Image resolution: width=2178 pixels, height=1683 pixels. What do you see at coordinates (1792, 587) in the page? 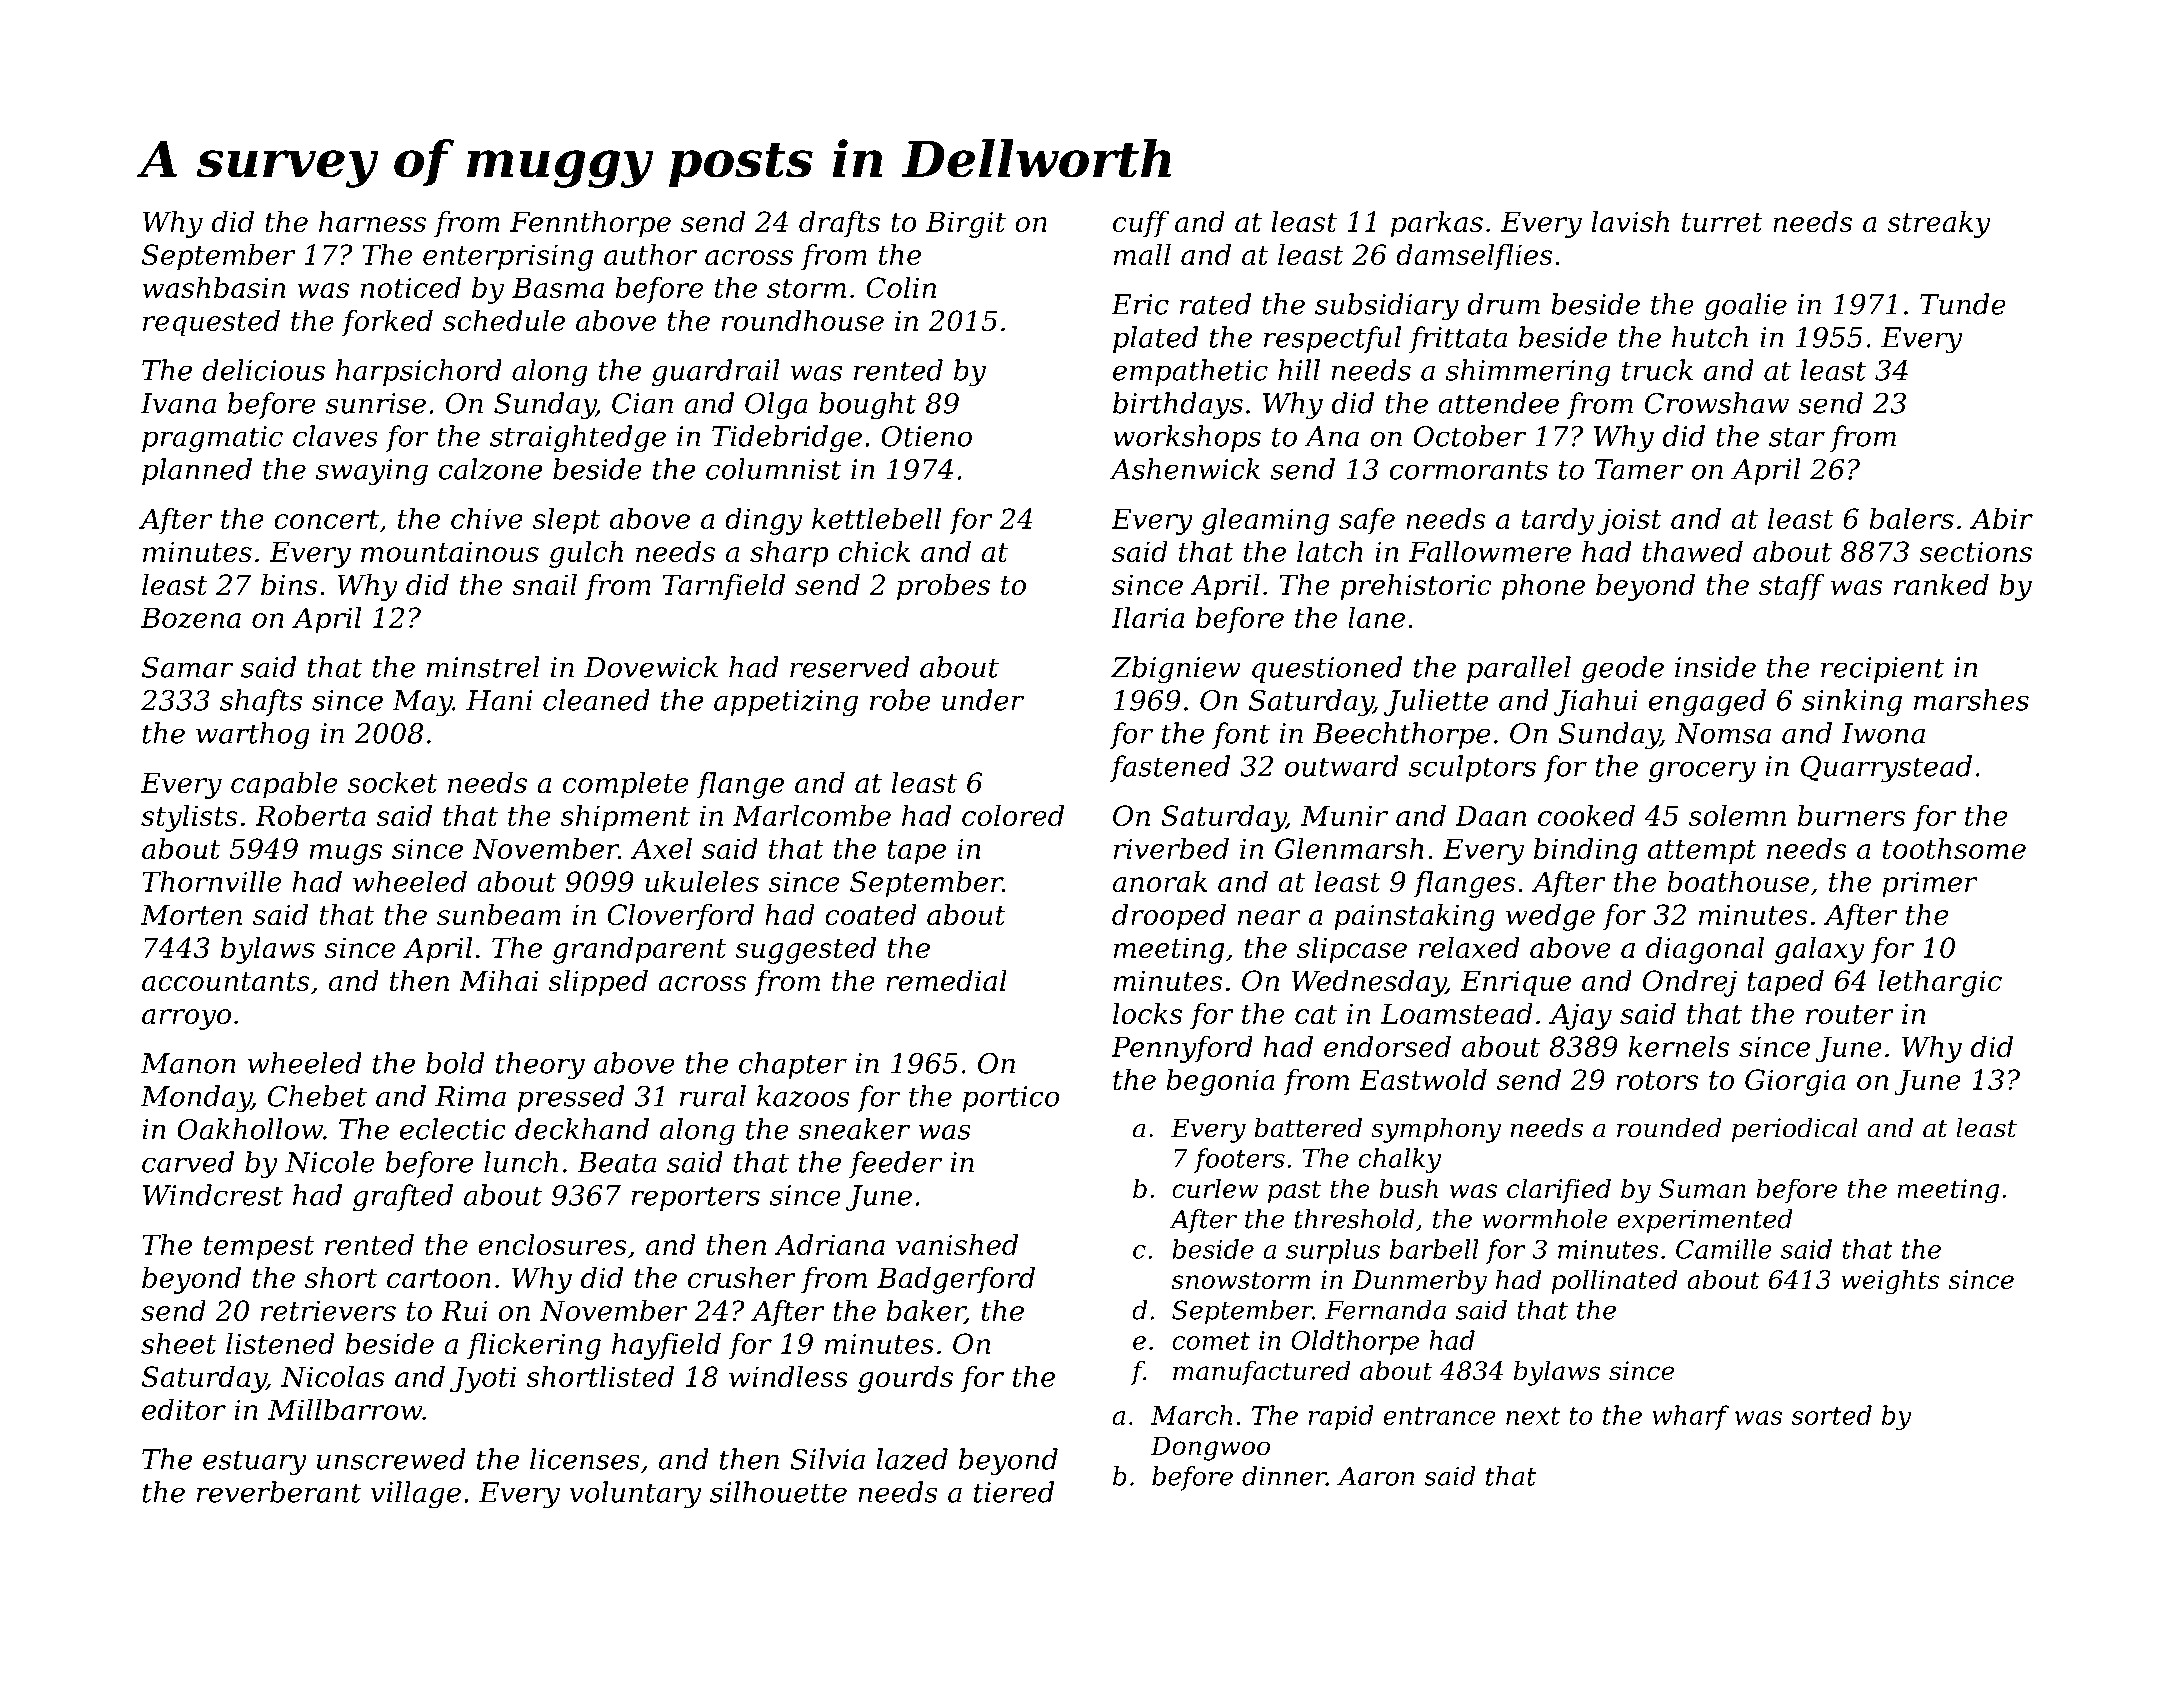
I see `staff` at bounding box center [1792, 587].
